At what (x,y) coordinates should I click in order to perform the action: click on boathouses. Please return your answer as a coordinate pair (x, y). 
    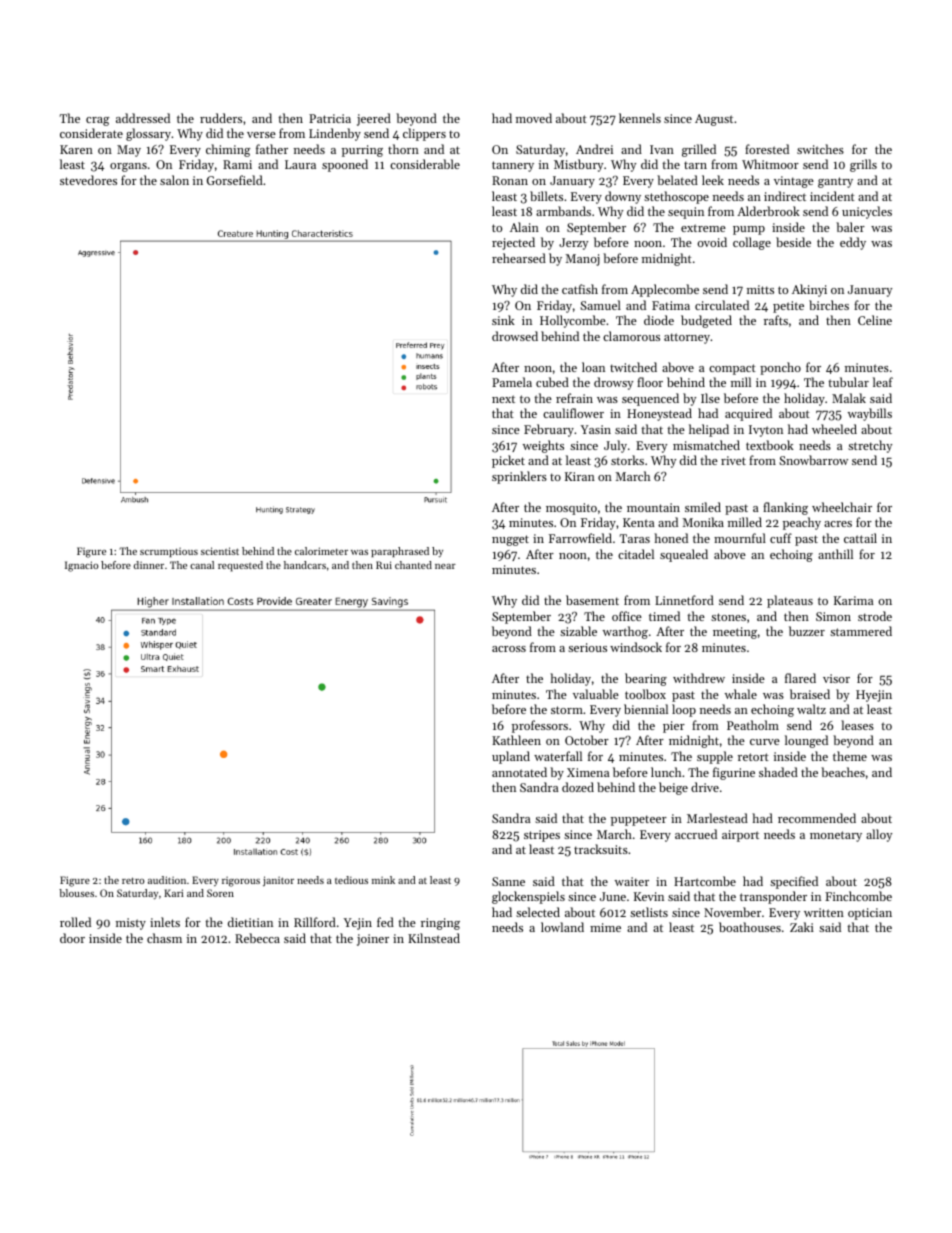
    Looking at the image, I should click on (750, 927).
